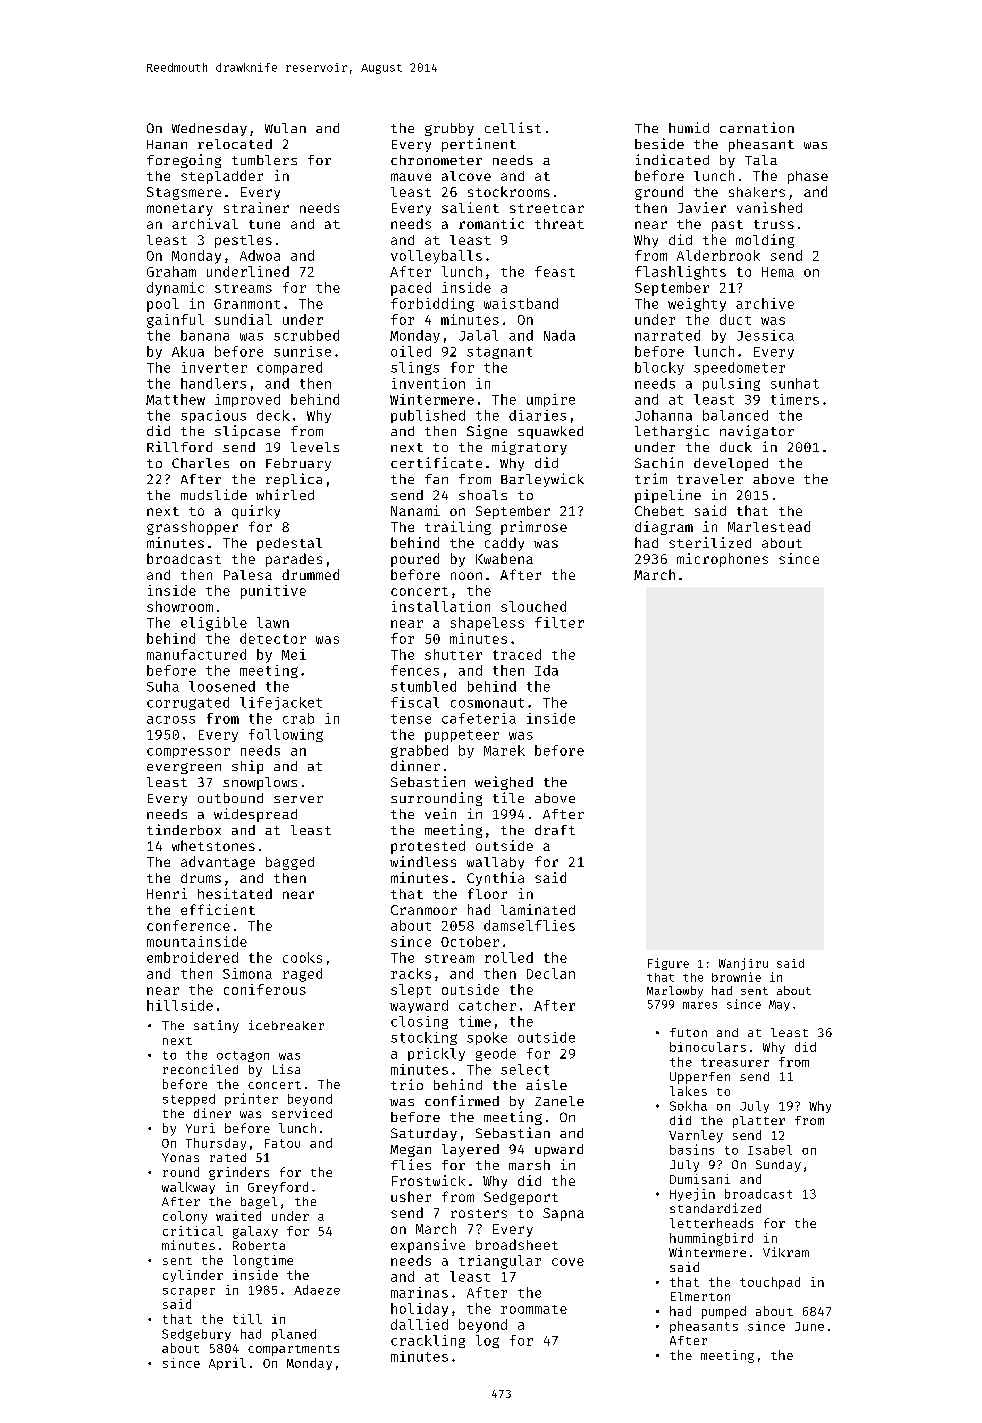  What do you see at coordinates (769, 207) in the page?
I see `vanished` at bounding box center [769, 207].
